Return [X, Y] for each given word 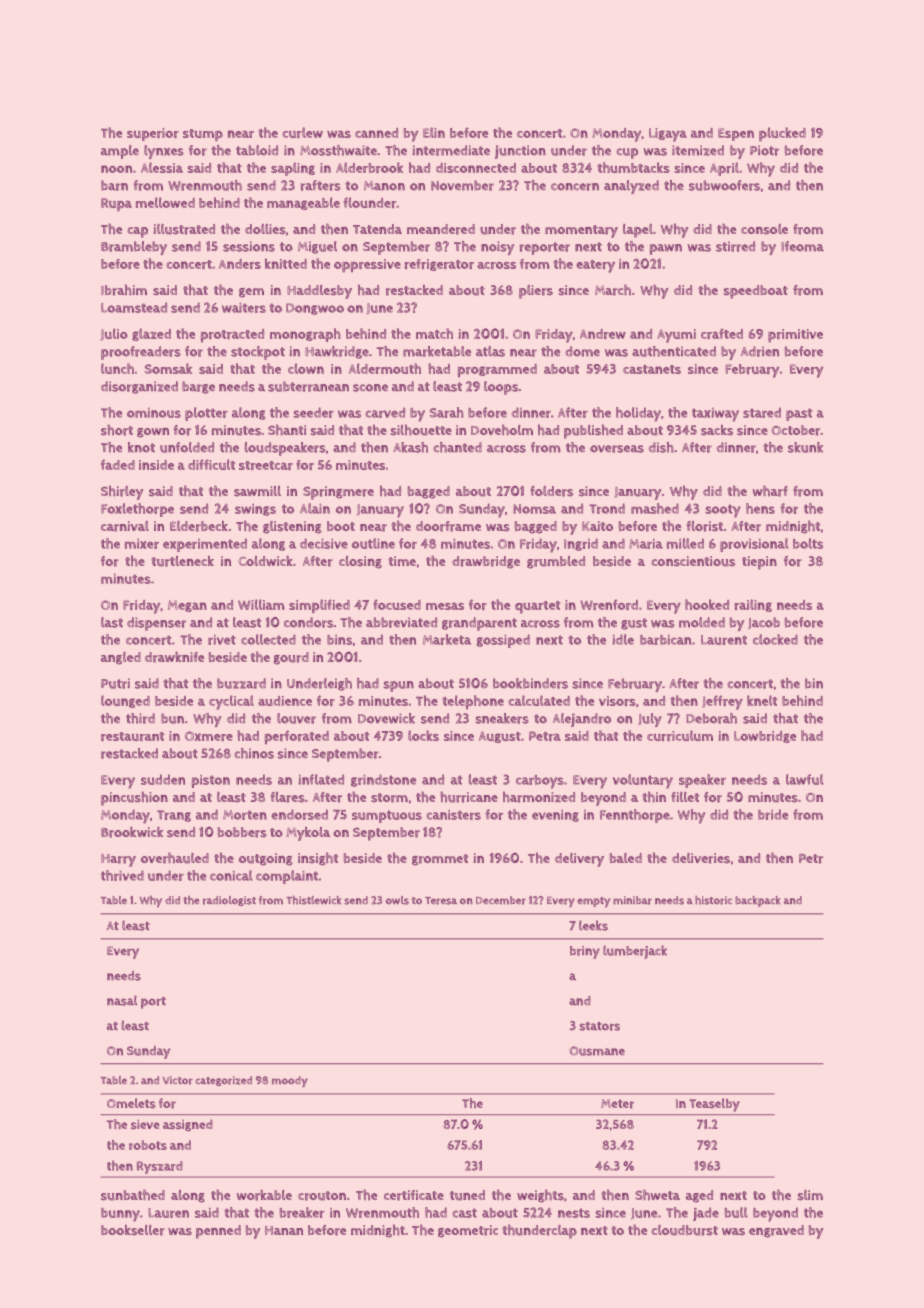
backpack [758, 901]
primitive [795, 335]
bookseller [133, 1230]
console [764, 229]
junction [520, 152]
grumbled [556, 562]
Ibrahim [124, 290]
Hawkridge [337, 352]
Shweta [657, 1195]
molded [702, 622]
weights [540, 1196]
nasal [122, 1000]
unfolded [187, 447]
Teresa [441, 901]
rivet [222, 639]
